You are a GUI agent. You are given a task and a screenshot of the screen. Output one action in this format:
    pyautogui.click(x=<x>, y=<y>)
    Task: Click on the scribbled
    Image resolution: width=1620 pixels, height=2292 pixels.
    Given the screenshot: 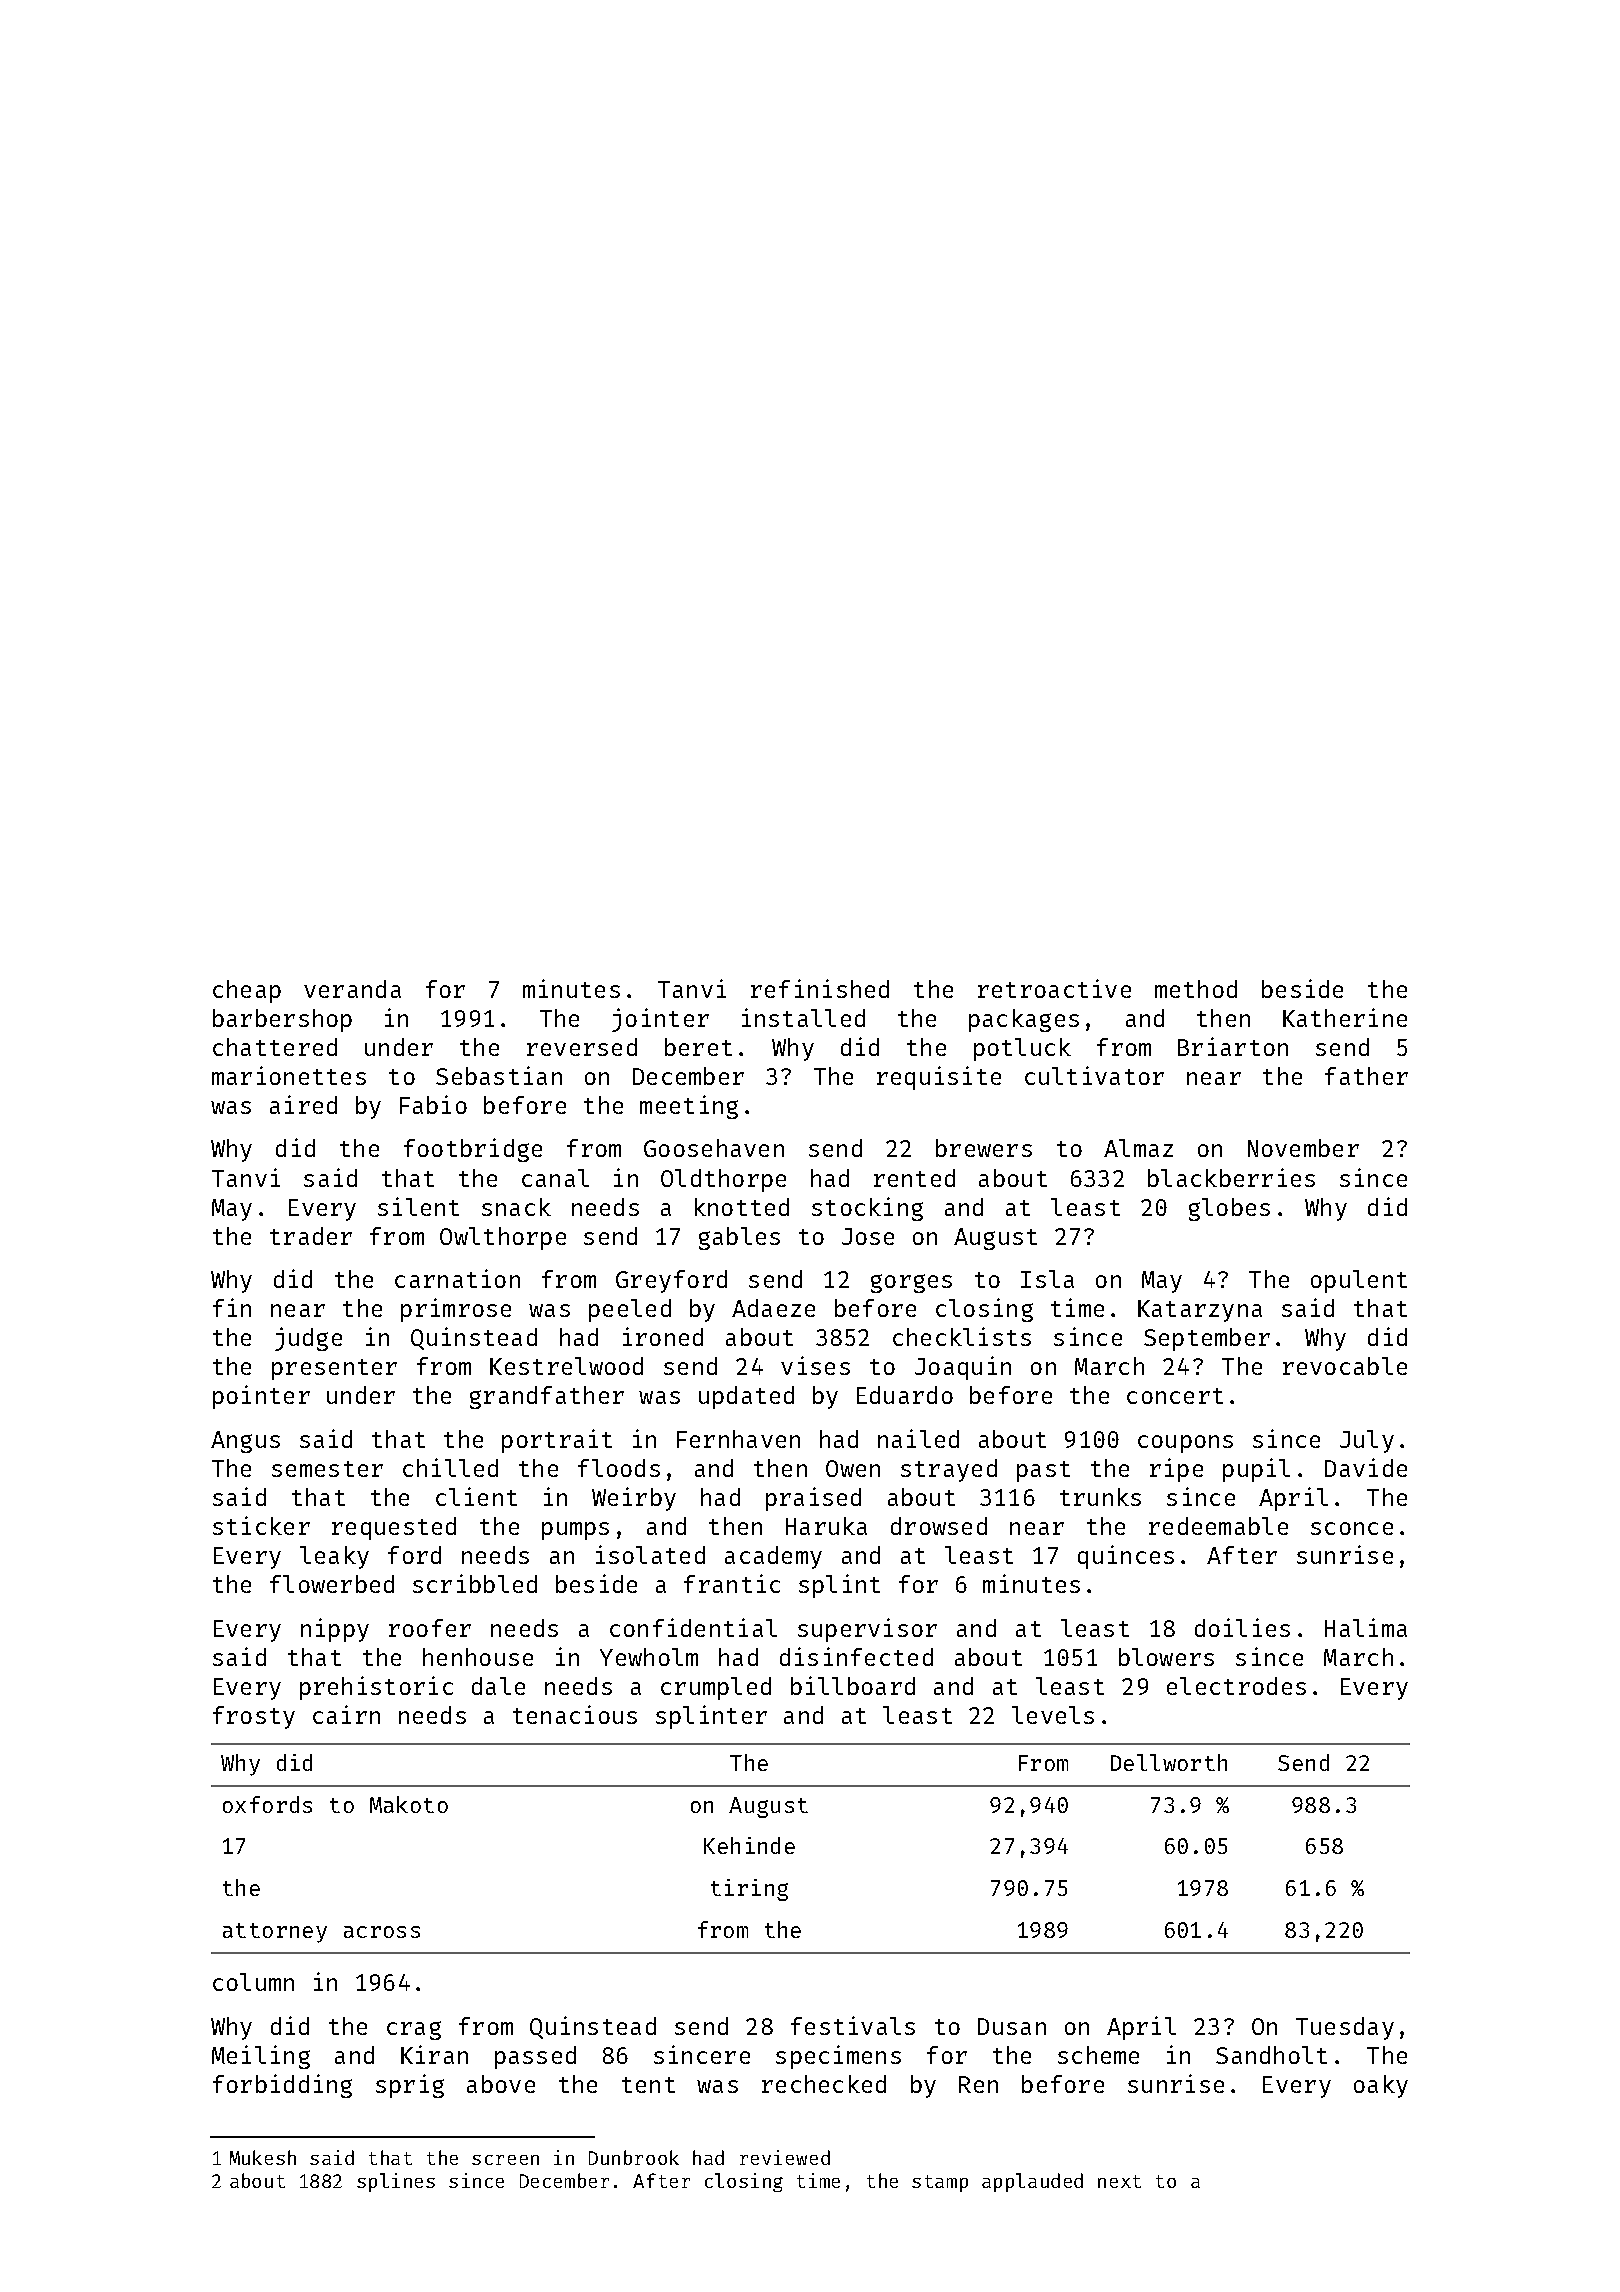 What is the action you would take?
    pyautogui.click(x=475, y=1583)
